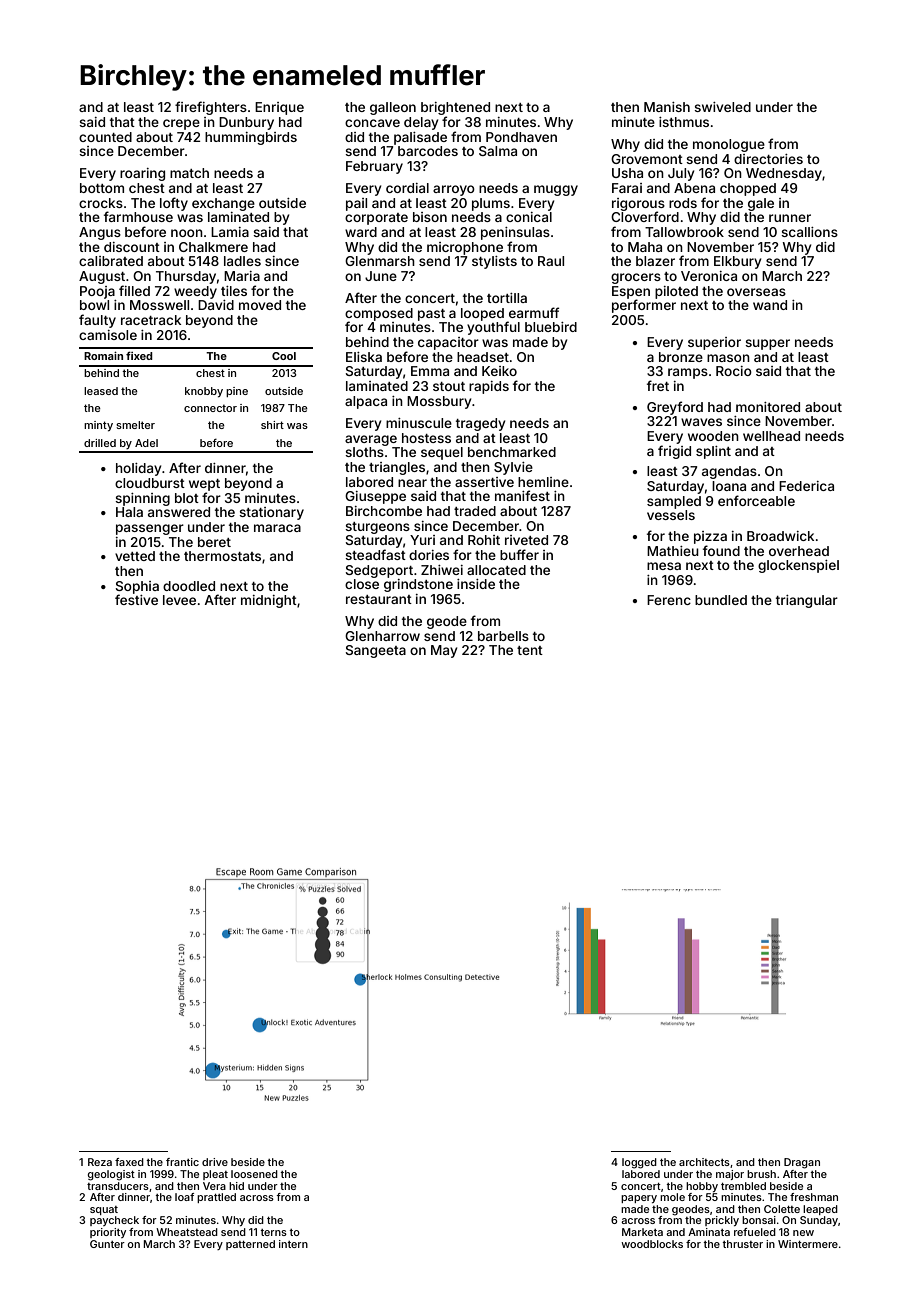  Describe the element at coordinates (250, 1245) in the document. I see `patterned` at that location.
